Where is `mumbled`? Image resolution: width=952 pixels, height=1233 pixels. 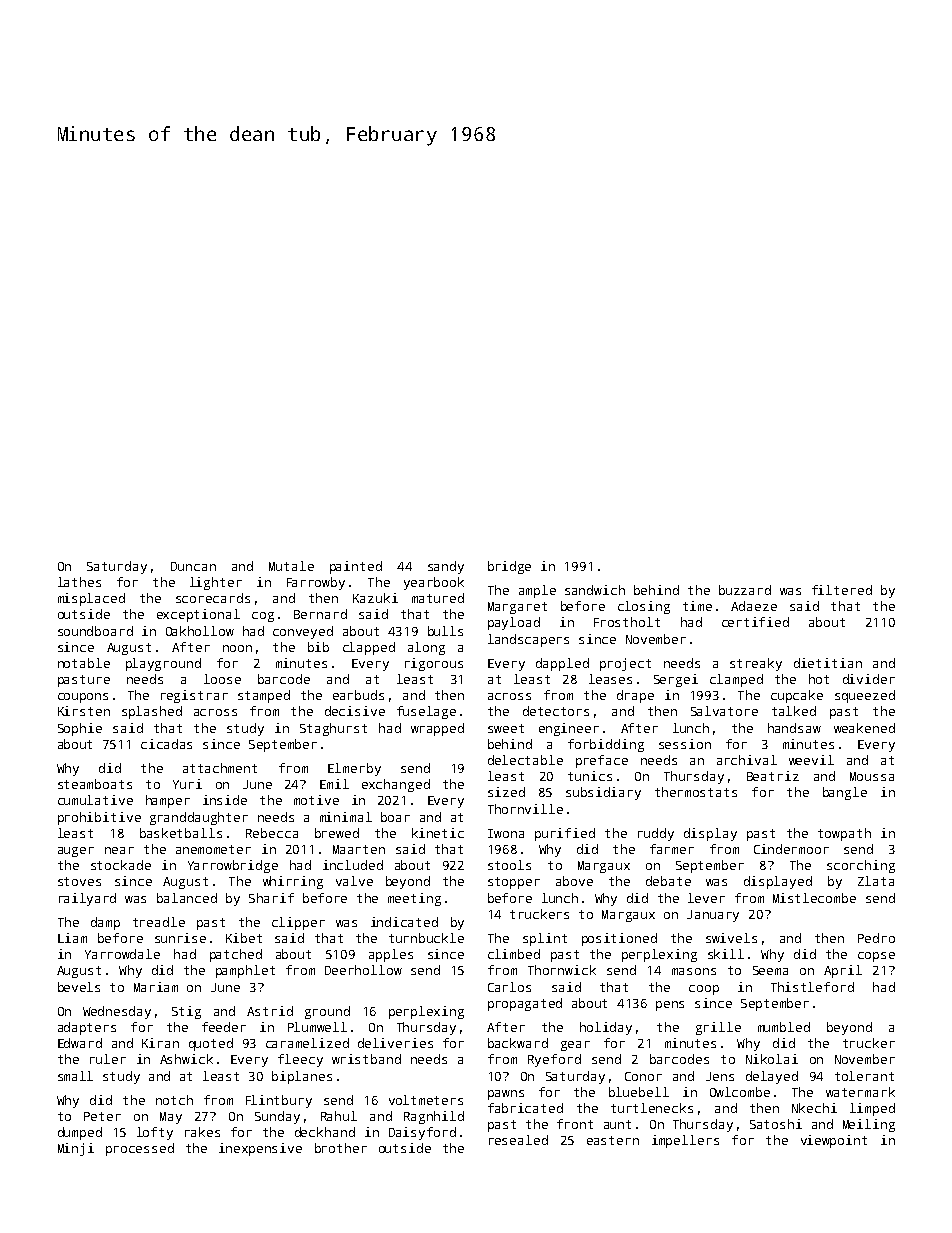
mumbled is located at coordinates (784, 1027).
